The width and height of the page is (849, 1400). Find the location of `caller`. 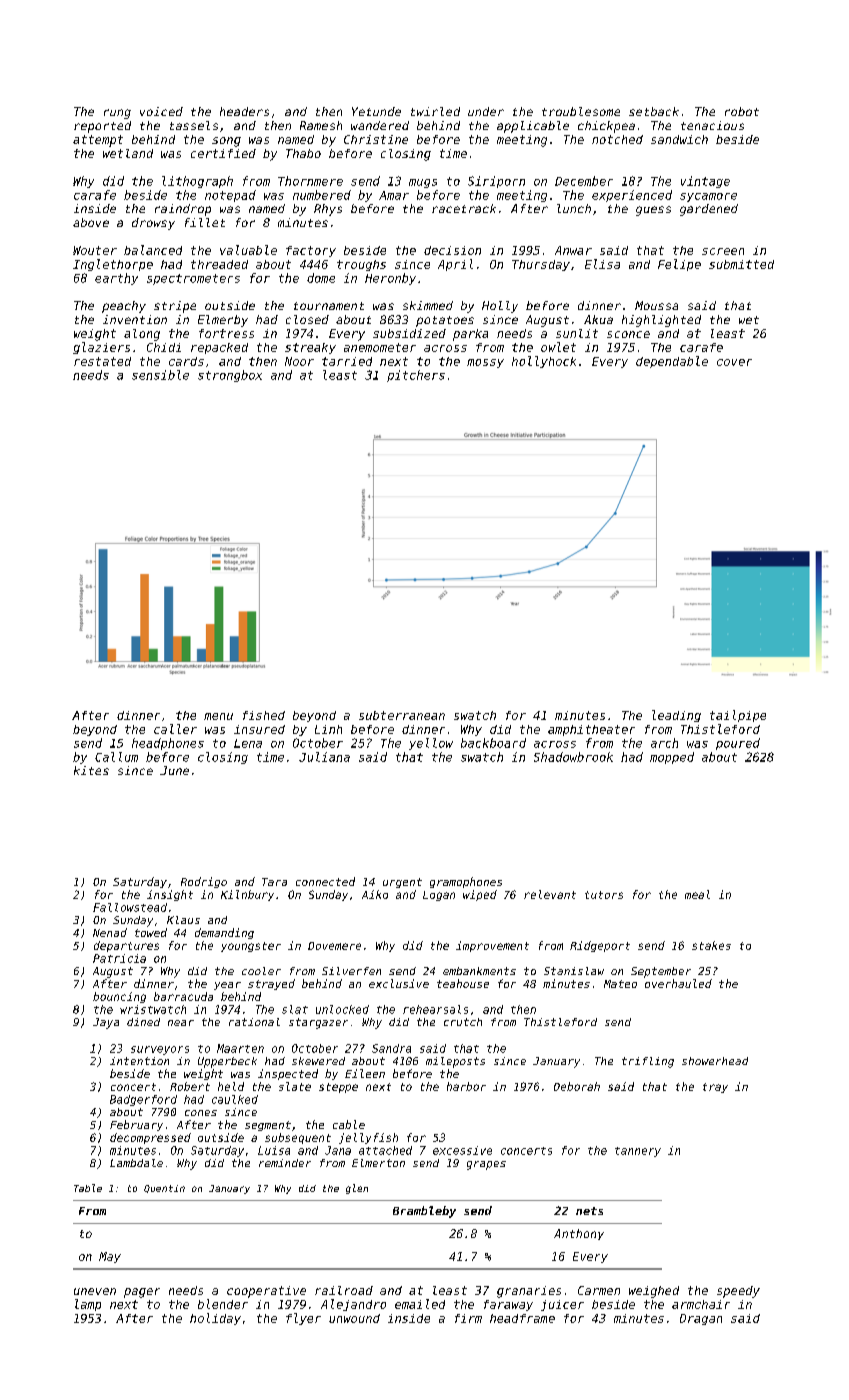

caller is located at coordinates (175, 729).
